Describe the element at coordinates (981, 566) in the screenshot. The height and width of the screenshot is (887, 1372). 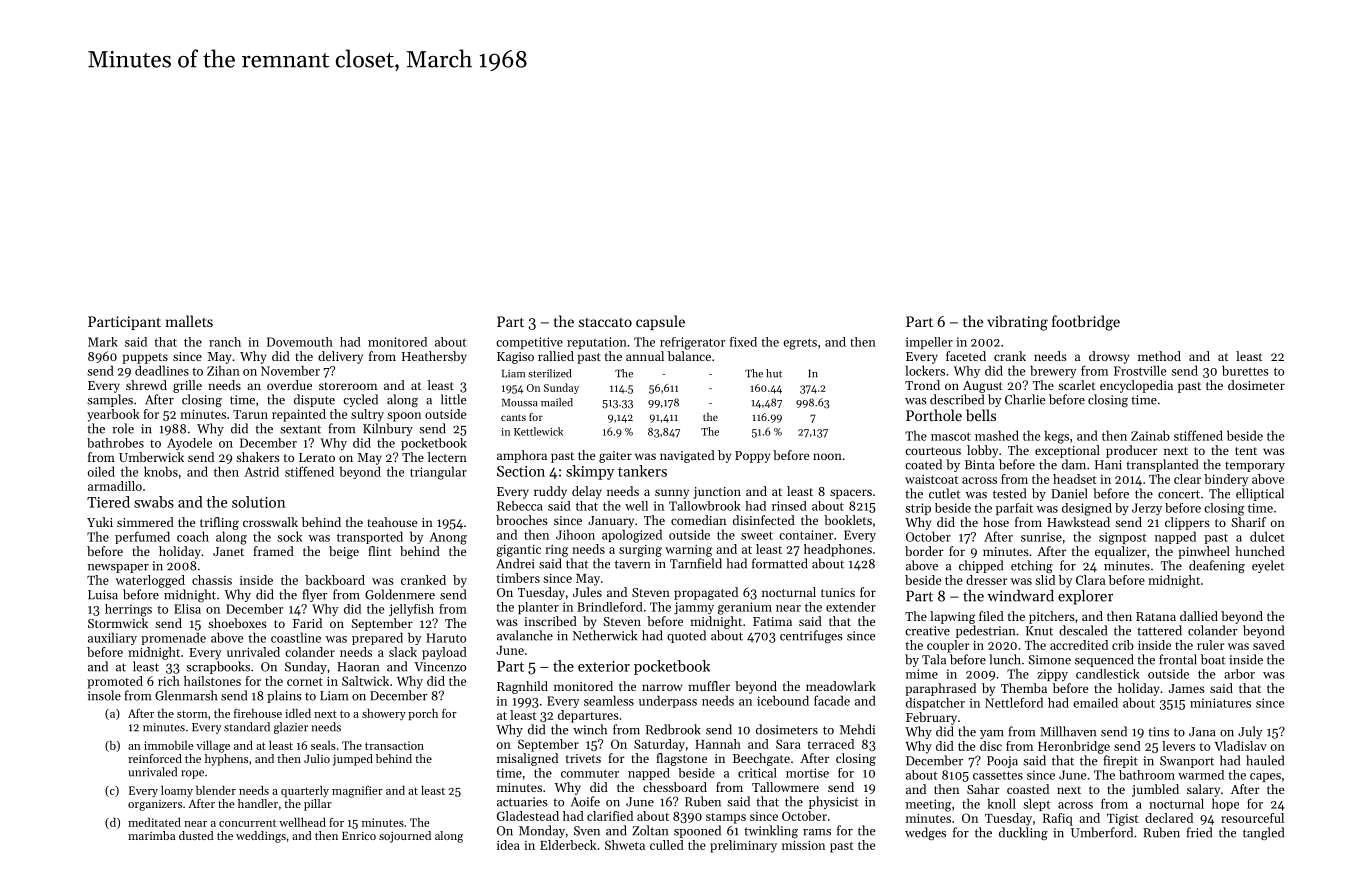
I see `chipped` at that location.
